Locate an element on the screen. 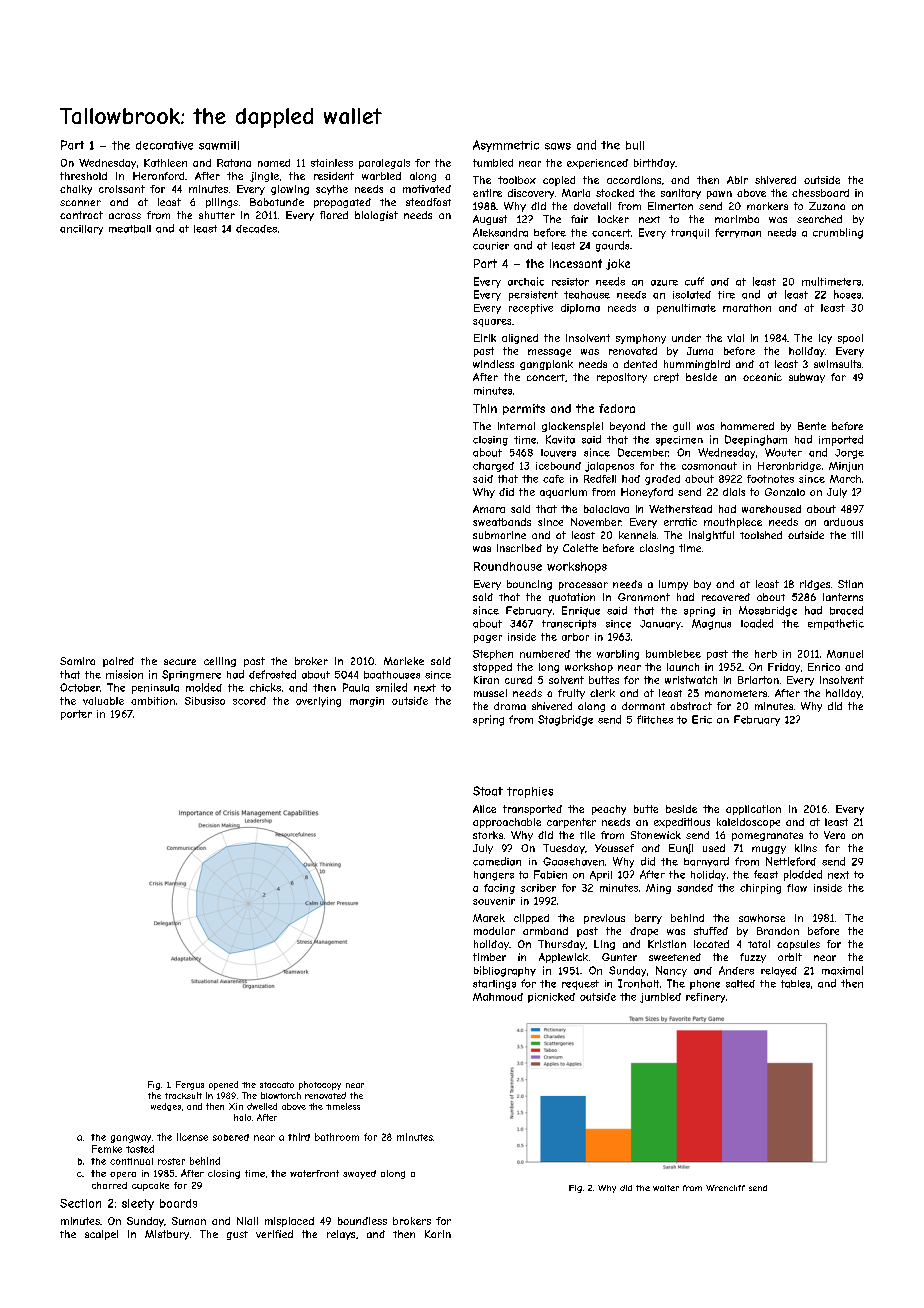 Image resolution: width=924 pixels, height=1308 pixels. photocopy is located at coordinates (320, 1085).
